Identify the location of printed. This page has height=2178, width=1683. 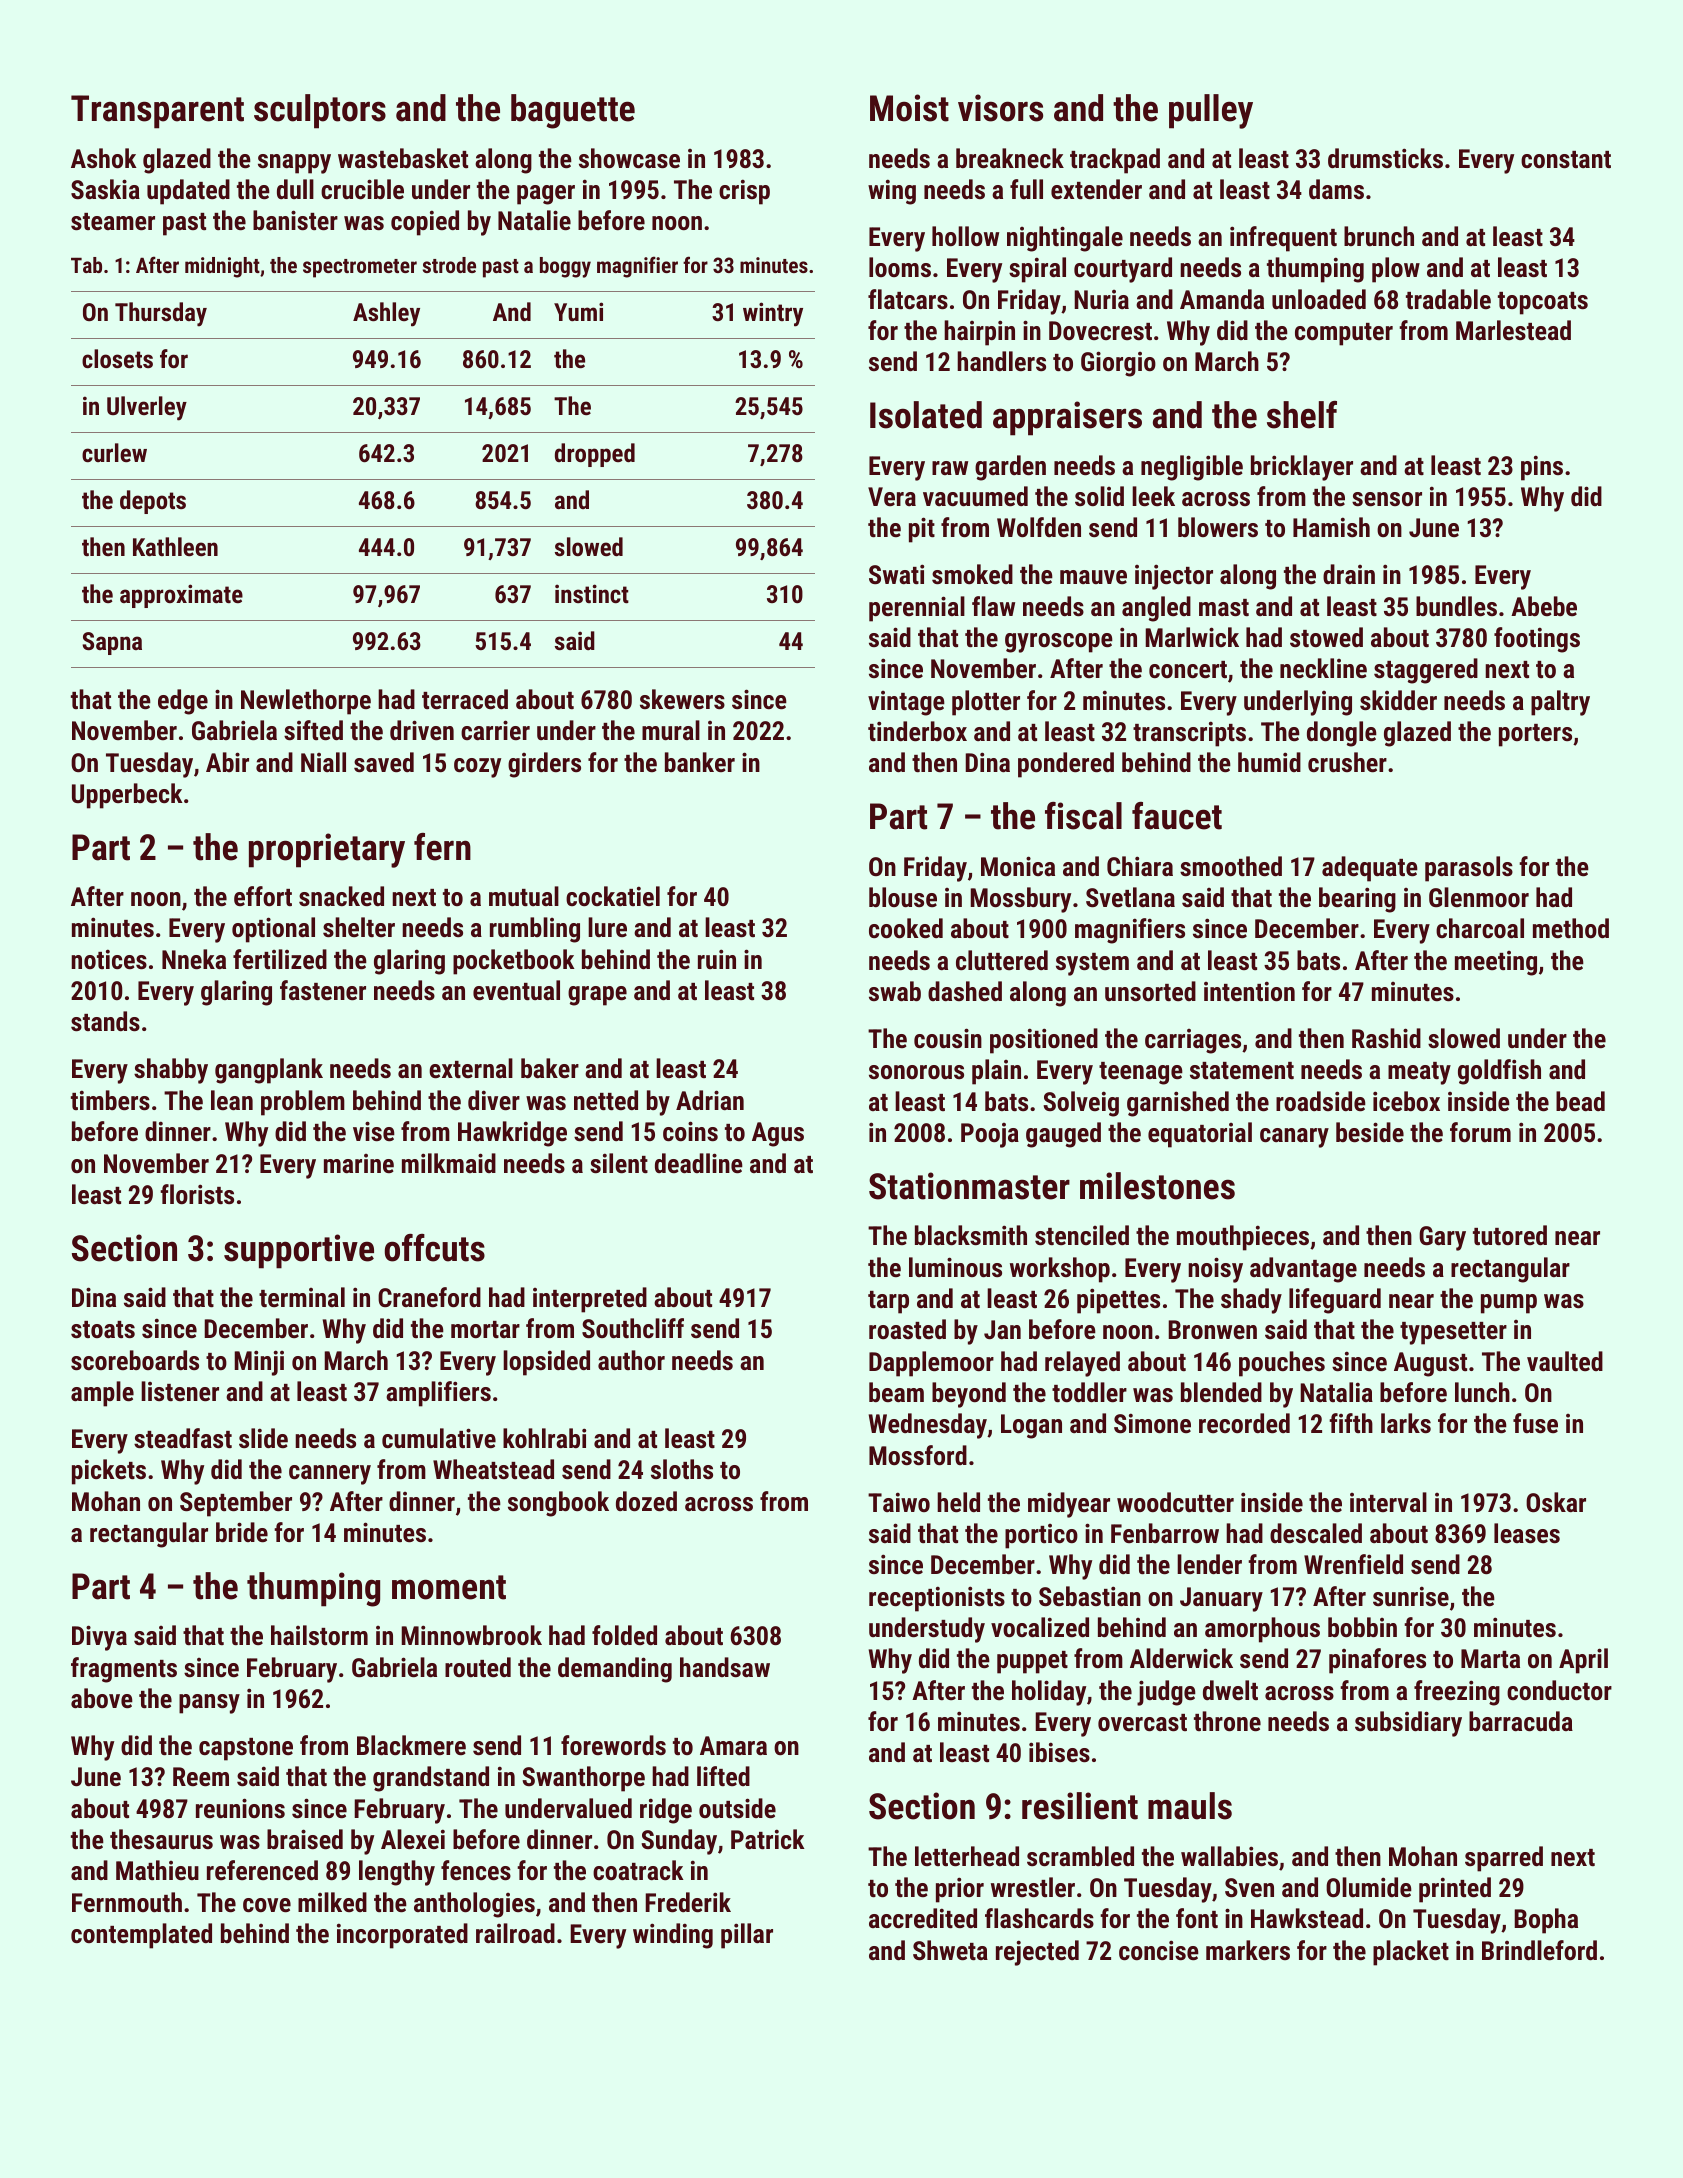
(1455, 1890).
